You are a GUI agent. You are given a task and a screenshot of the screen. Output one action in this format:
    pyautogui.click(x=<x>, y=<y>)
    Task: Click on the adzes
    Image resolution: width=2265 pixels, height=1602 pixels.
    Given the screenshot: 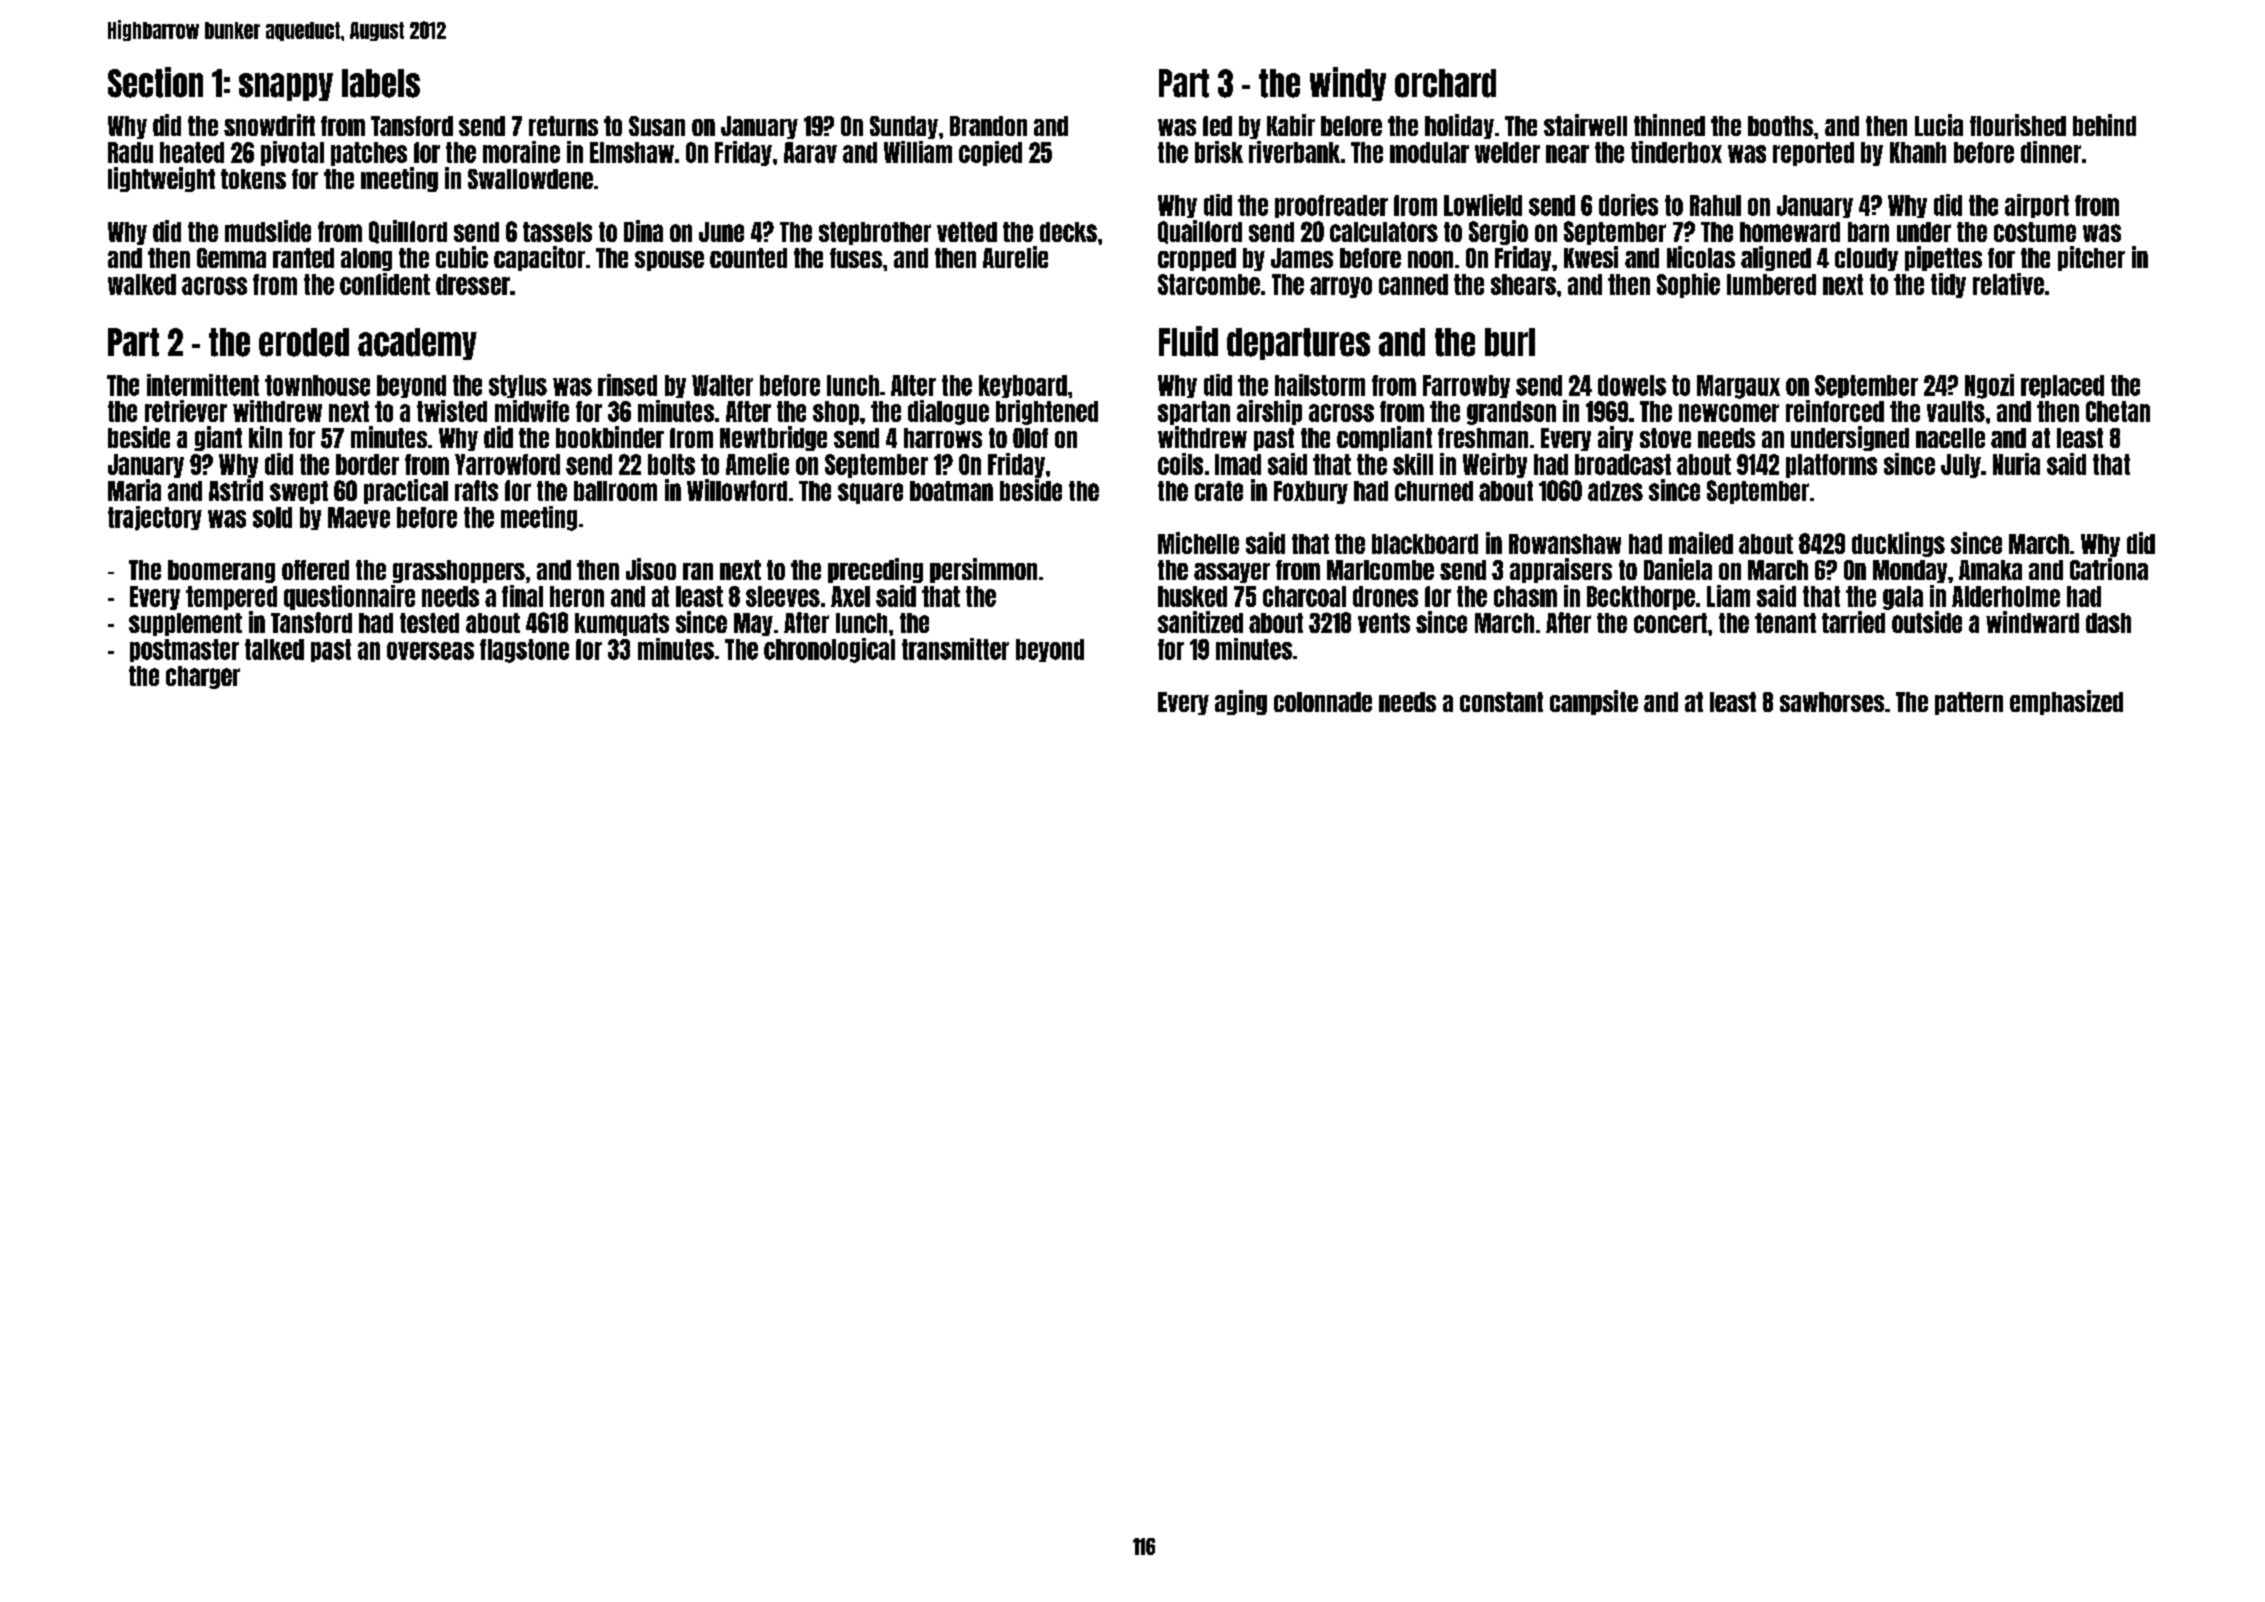 What is the action you would take?
    pyautogui.click(x=1615, y=491)
